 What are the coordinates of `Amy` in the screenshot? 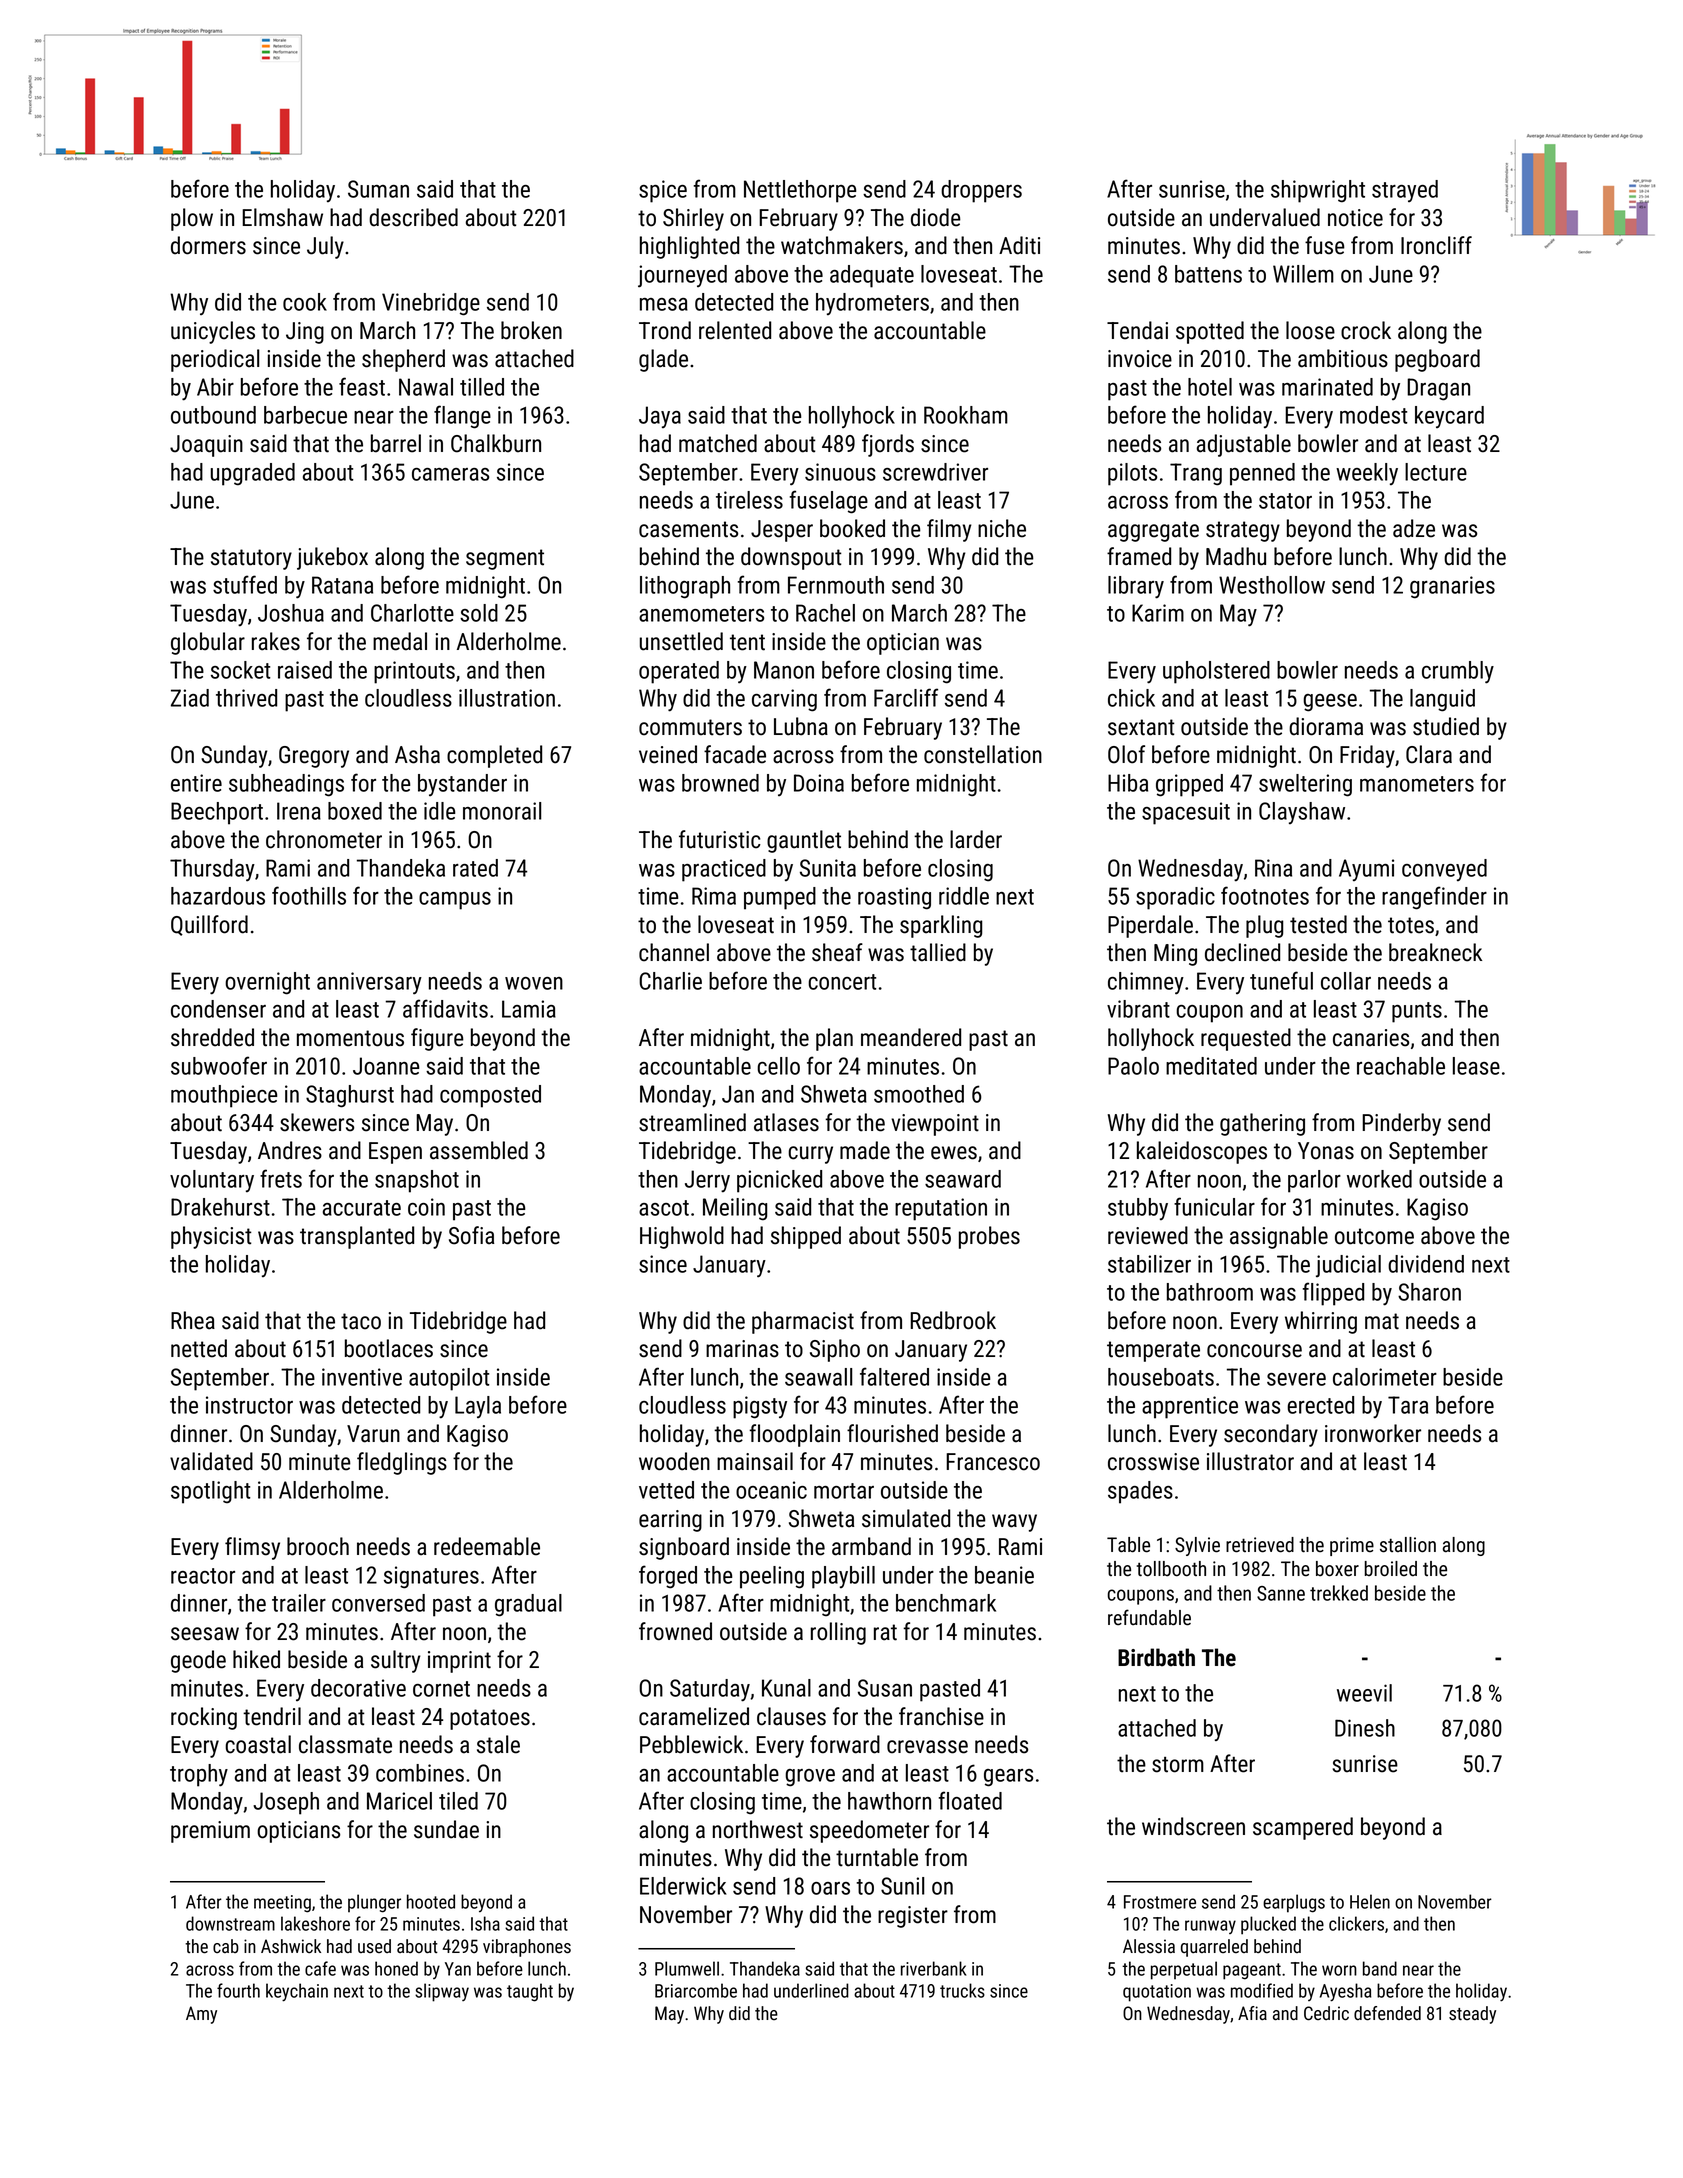 It's located at (201, 2015).
